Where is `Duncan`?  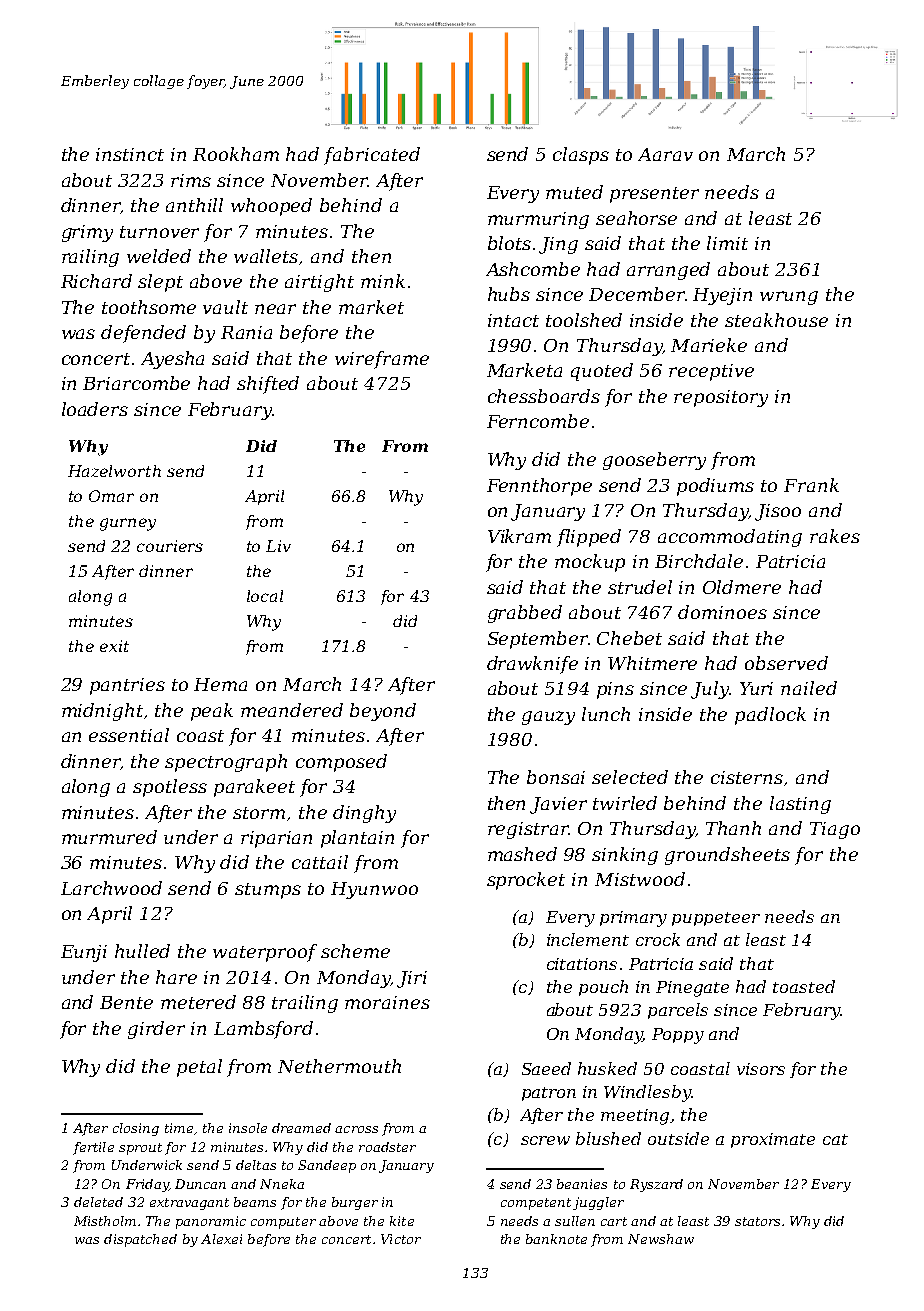
Duncan is located at coordinates (200, 1184).
